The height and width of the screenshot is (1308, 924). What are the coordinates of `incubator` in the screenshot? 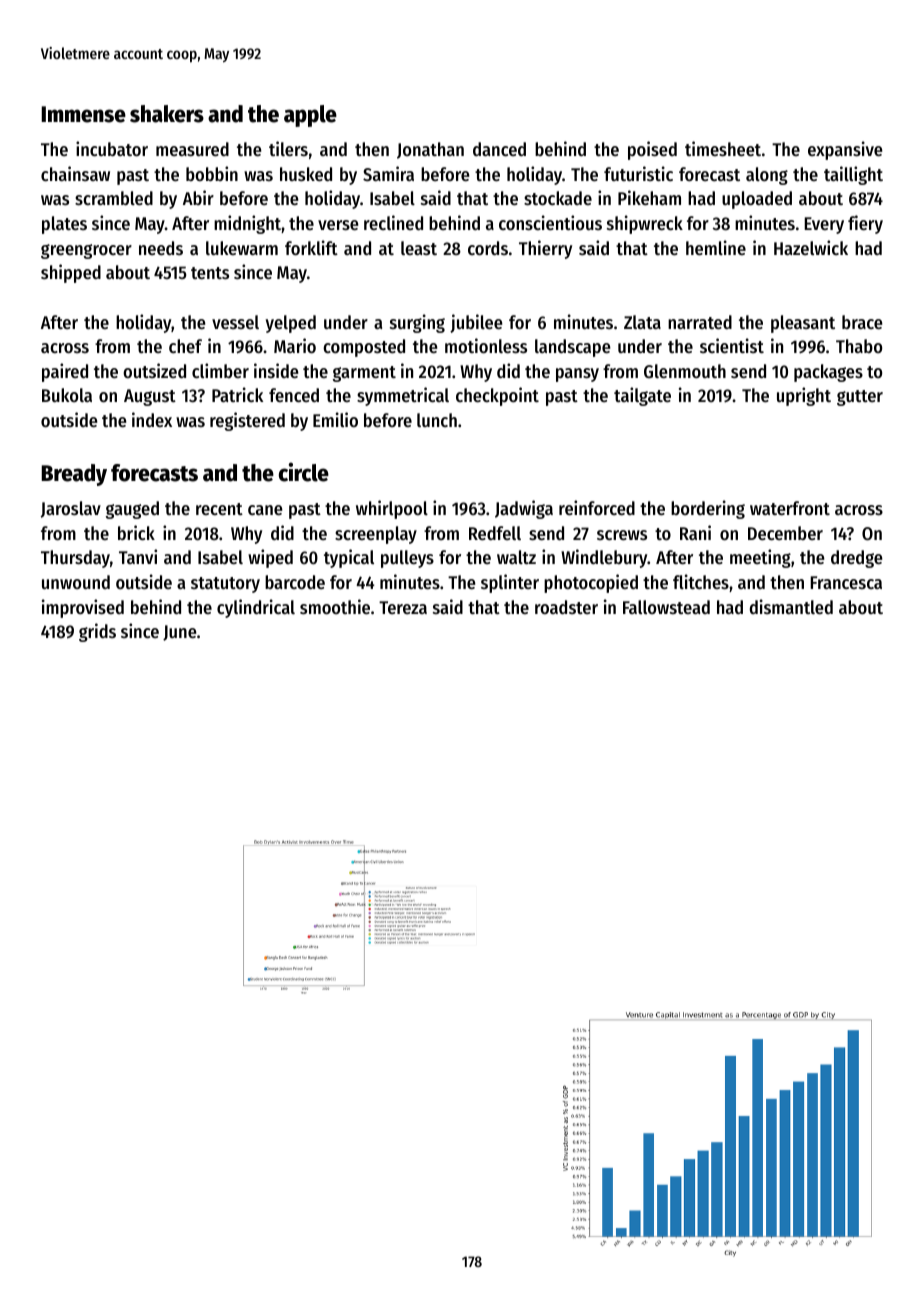 It's located at (112, 148).
